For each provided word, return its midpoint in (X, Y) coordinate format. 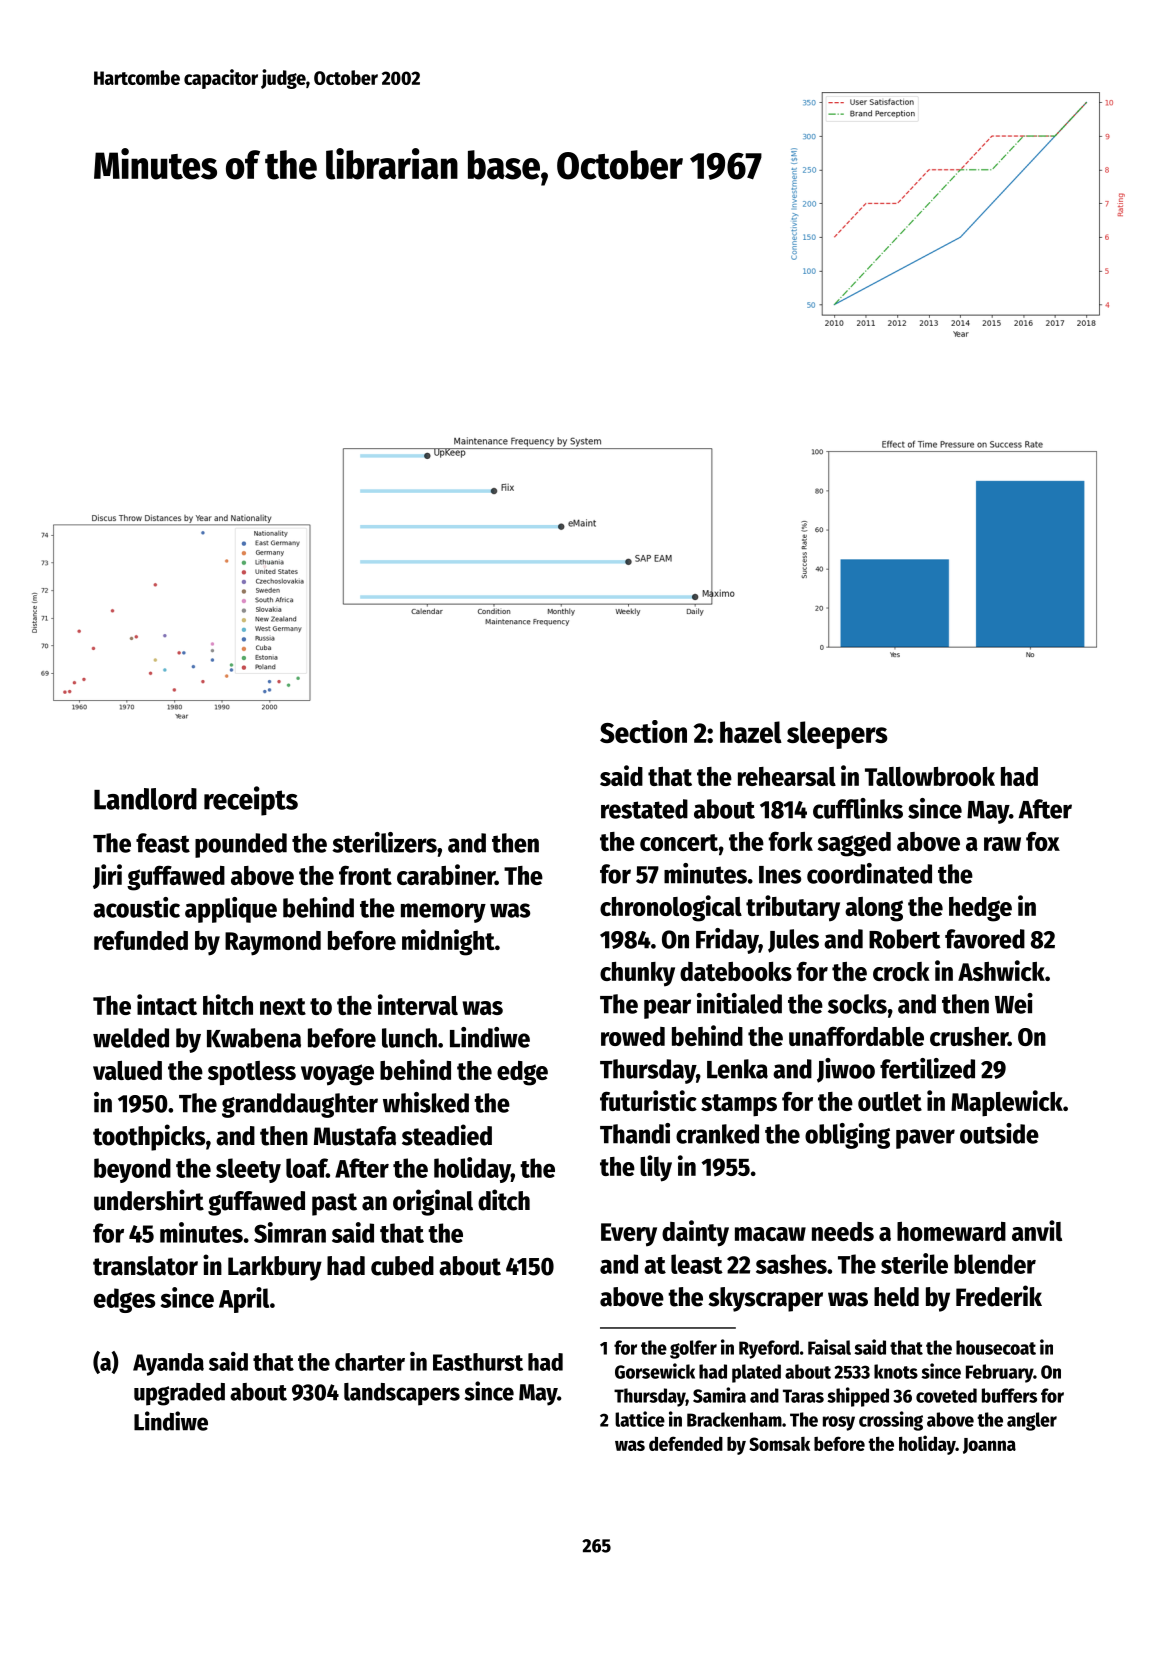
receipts (251, 801)
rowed (633, 1036)
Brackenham (734, 1419)
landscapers (402, 1394)
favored (985, 939)
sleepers (837, 735)
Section (643, 731)
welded (131, 1038)
